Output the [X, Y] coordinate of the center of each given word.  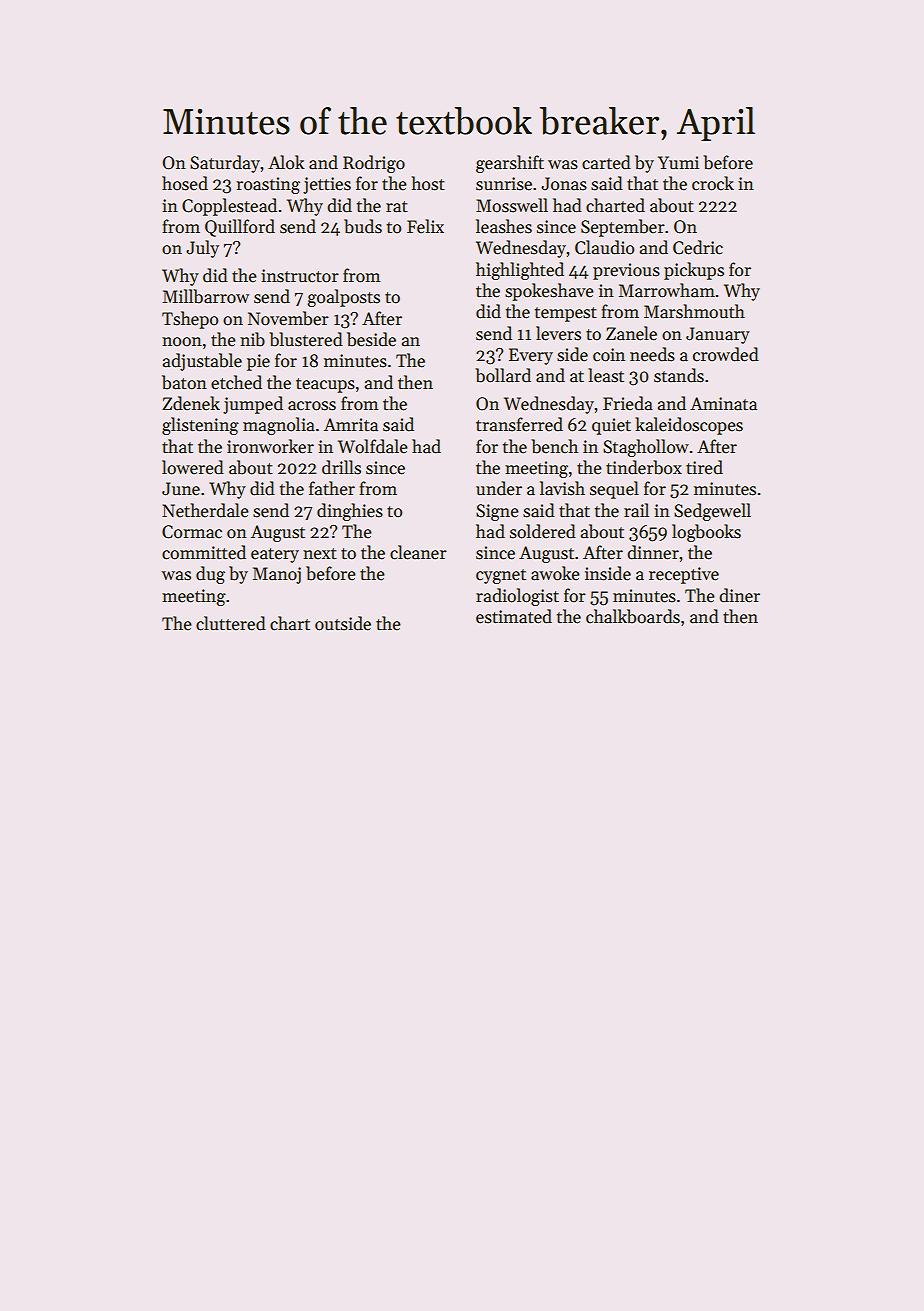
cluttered [231, 623]
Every [531, 356]
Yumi [678, 163]
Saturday [225, 164]
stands [679, 375]
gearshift [510, 164]
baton [184, 382]
